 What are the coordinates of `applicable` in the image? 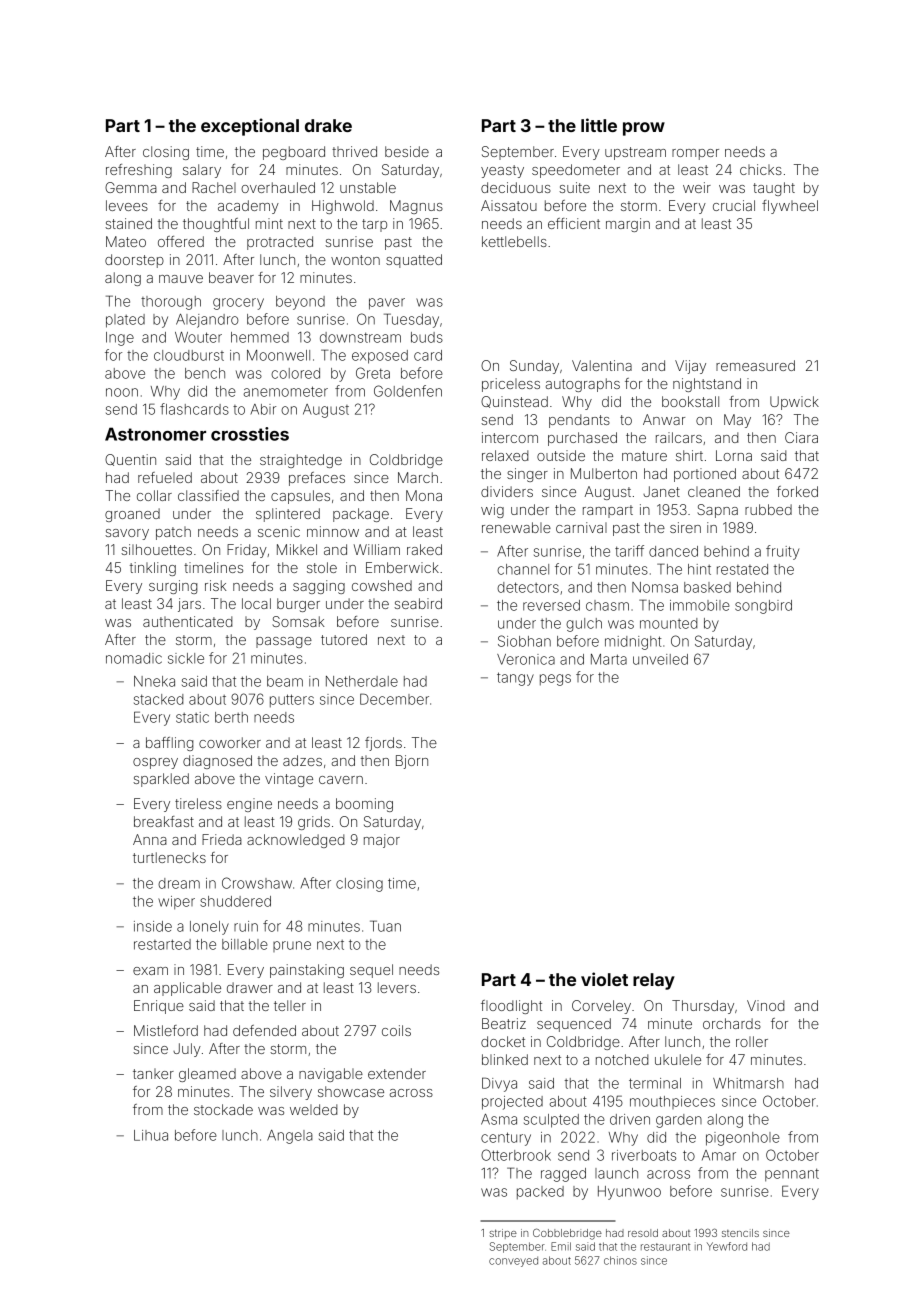 It's located at (187, 989).
